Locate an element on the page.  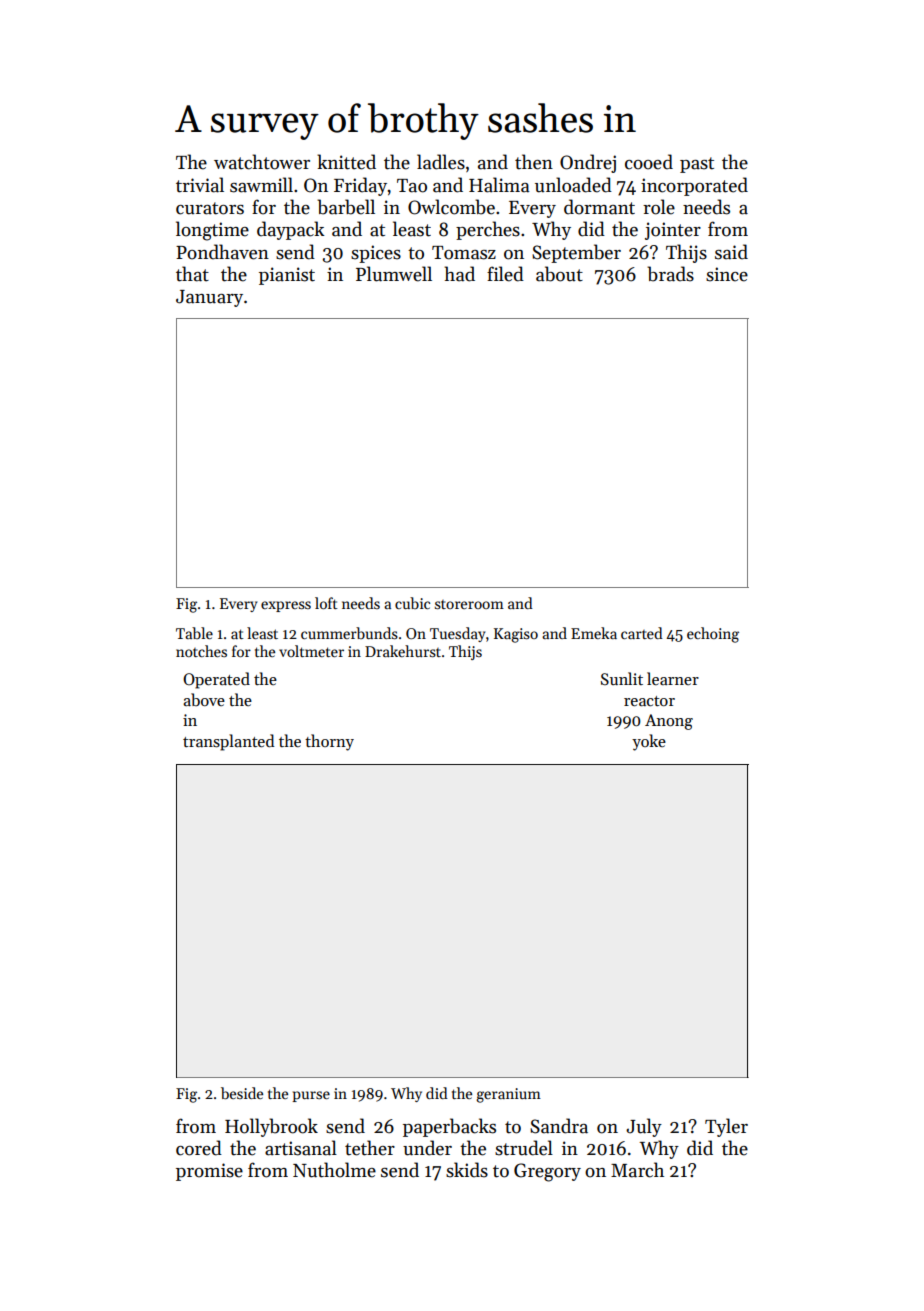
promise is located at coordinates (209, 1172).
